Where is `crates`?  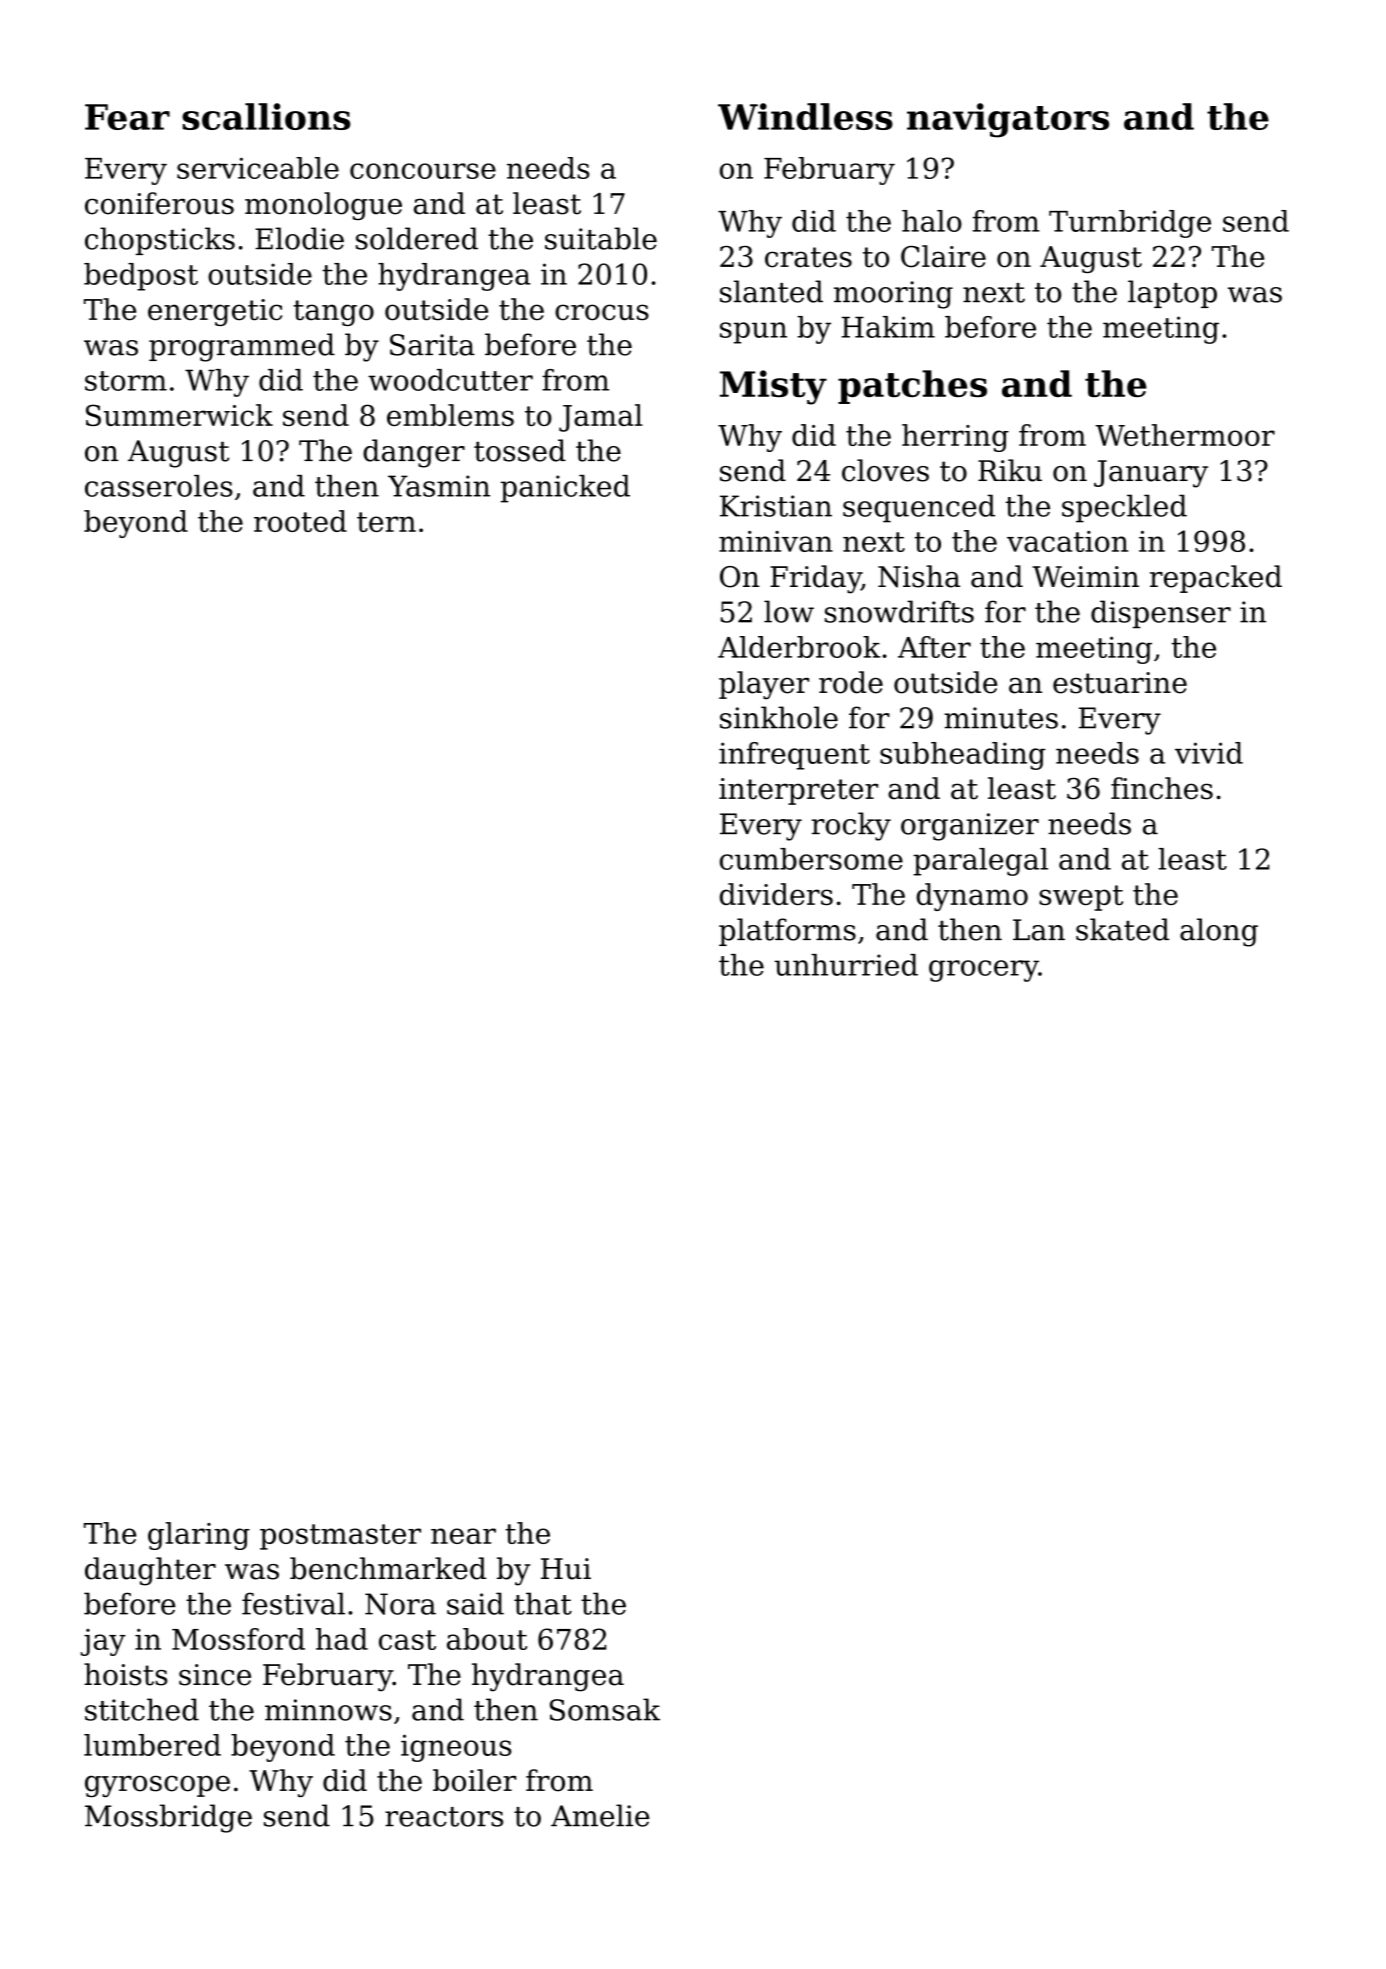
crates is located at coordinates (808, 257).
